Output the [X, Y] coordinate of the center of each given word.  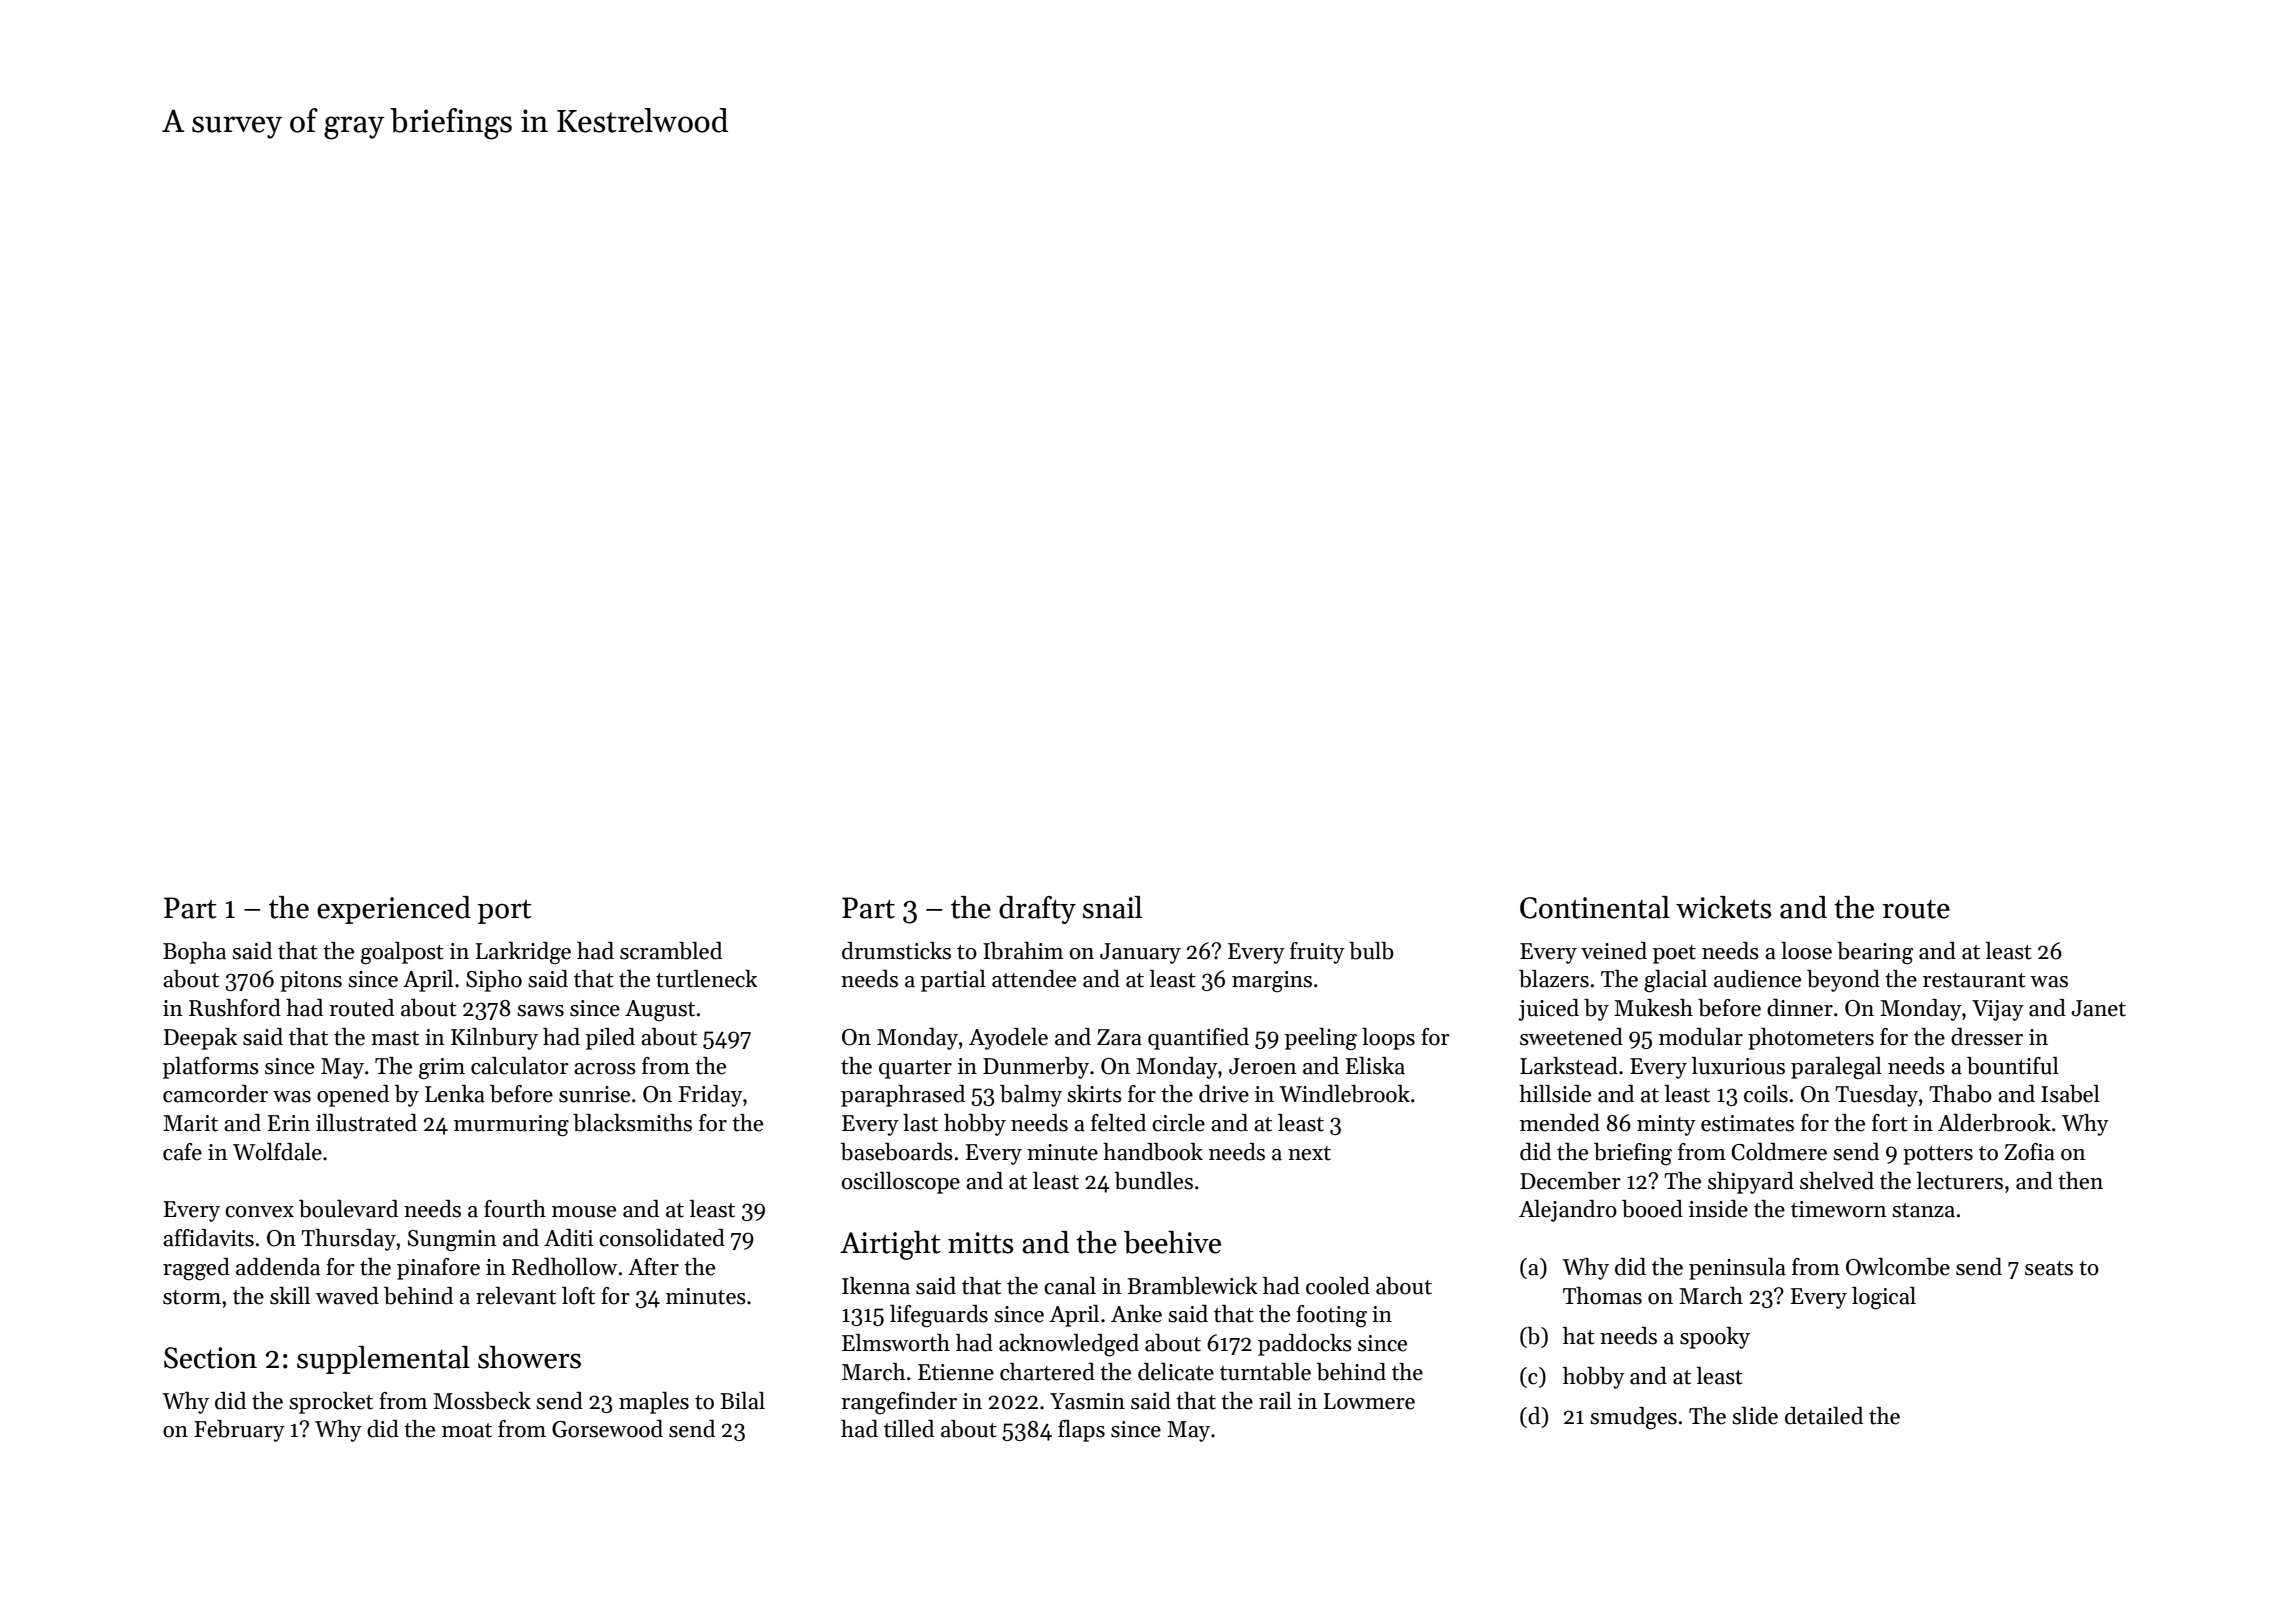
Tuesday [1876, 1096]
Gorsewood [607, 1429]
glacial [1675, 981]
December [1570, 1181]
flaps [1081, 1431]
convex [259, 1212]
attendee [1034, 979]
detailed [1824, 1416]
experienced [394, 910]
